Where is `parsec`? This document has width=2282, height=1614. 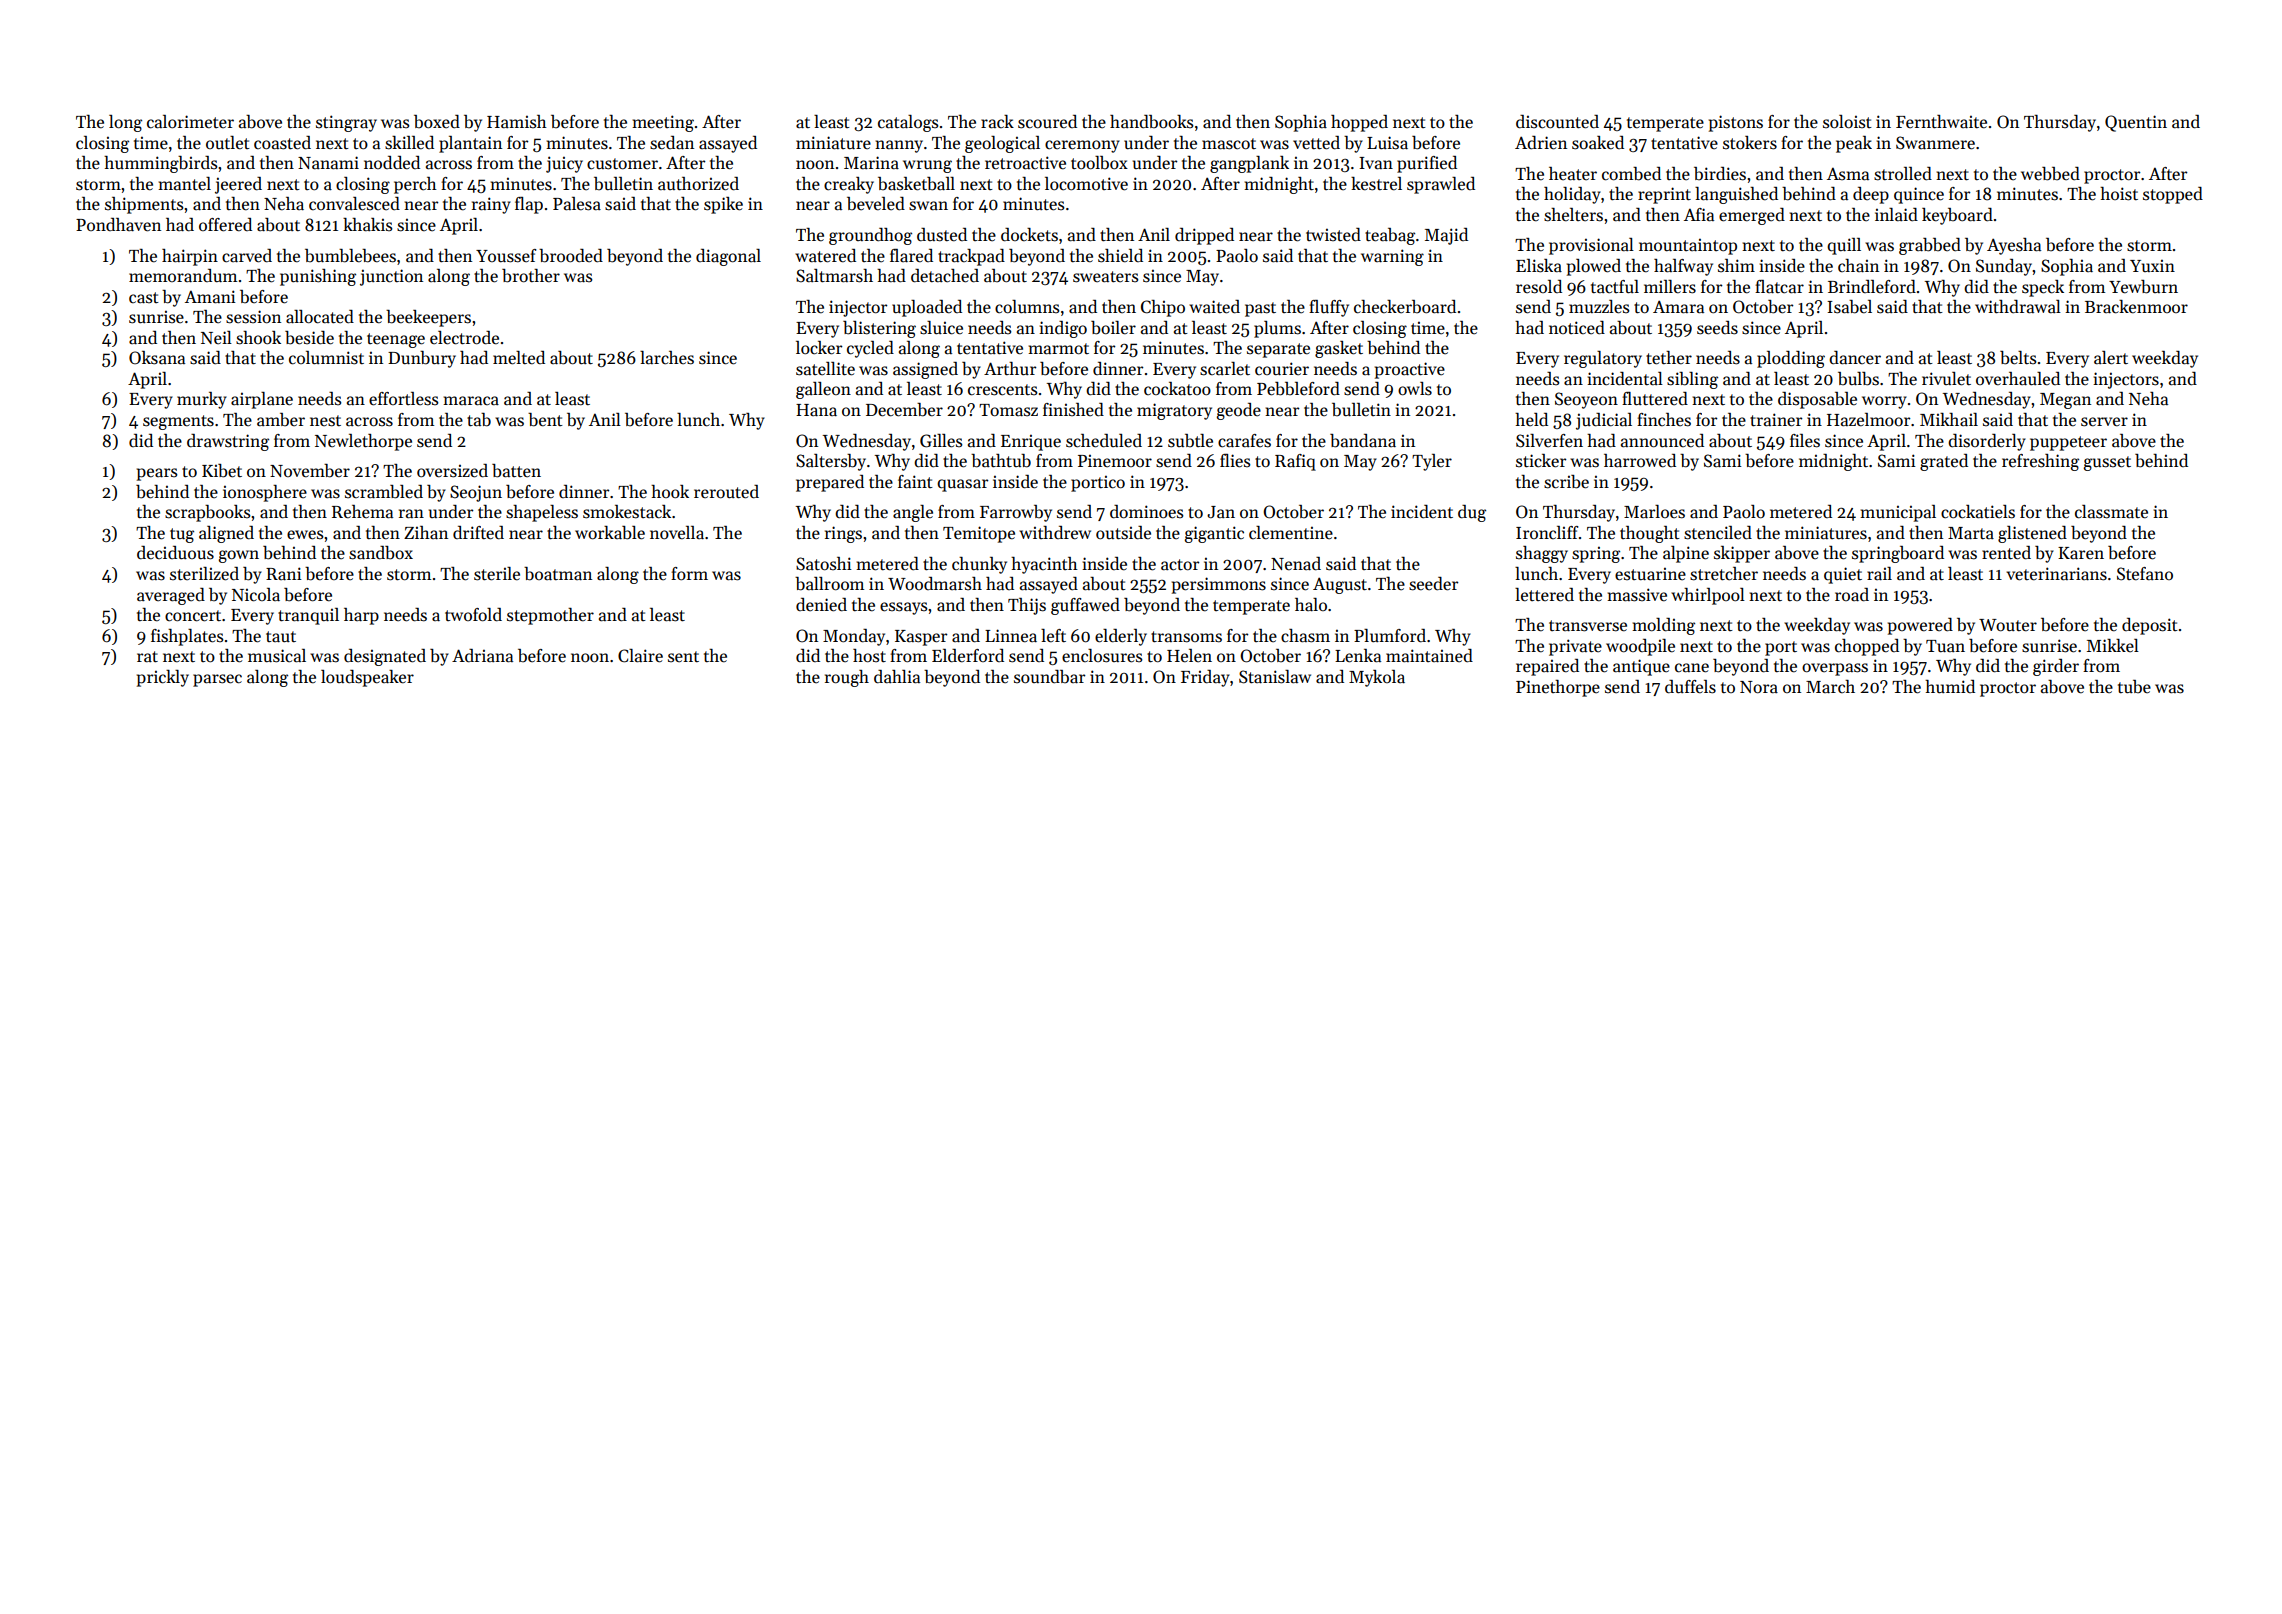 parsec is located at coordinates (217, 680).
